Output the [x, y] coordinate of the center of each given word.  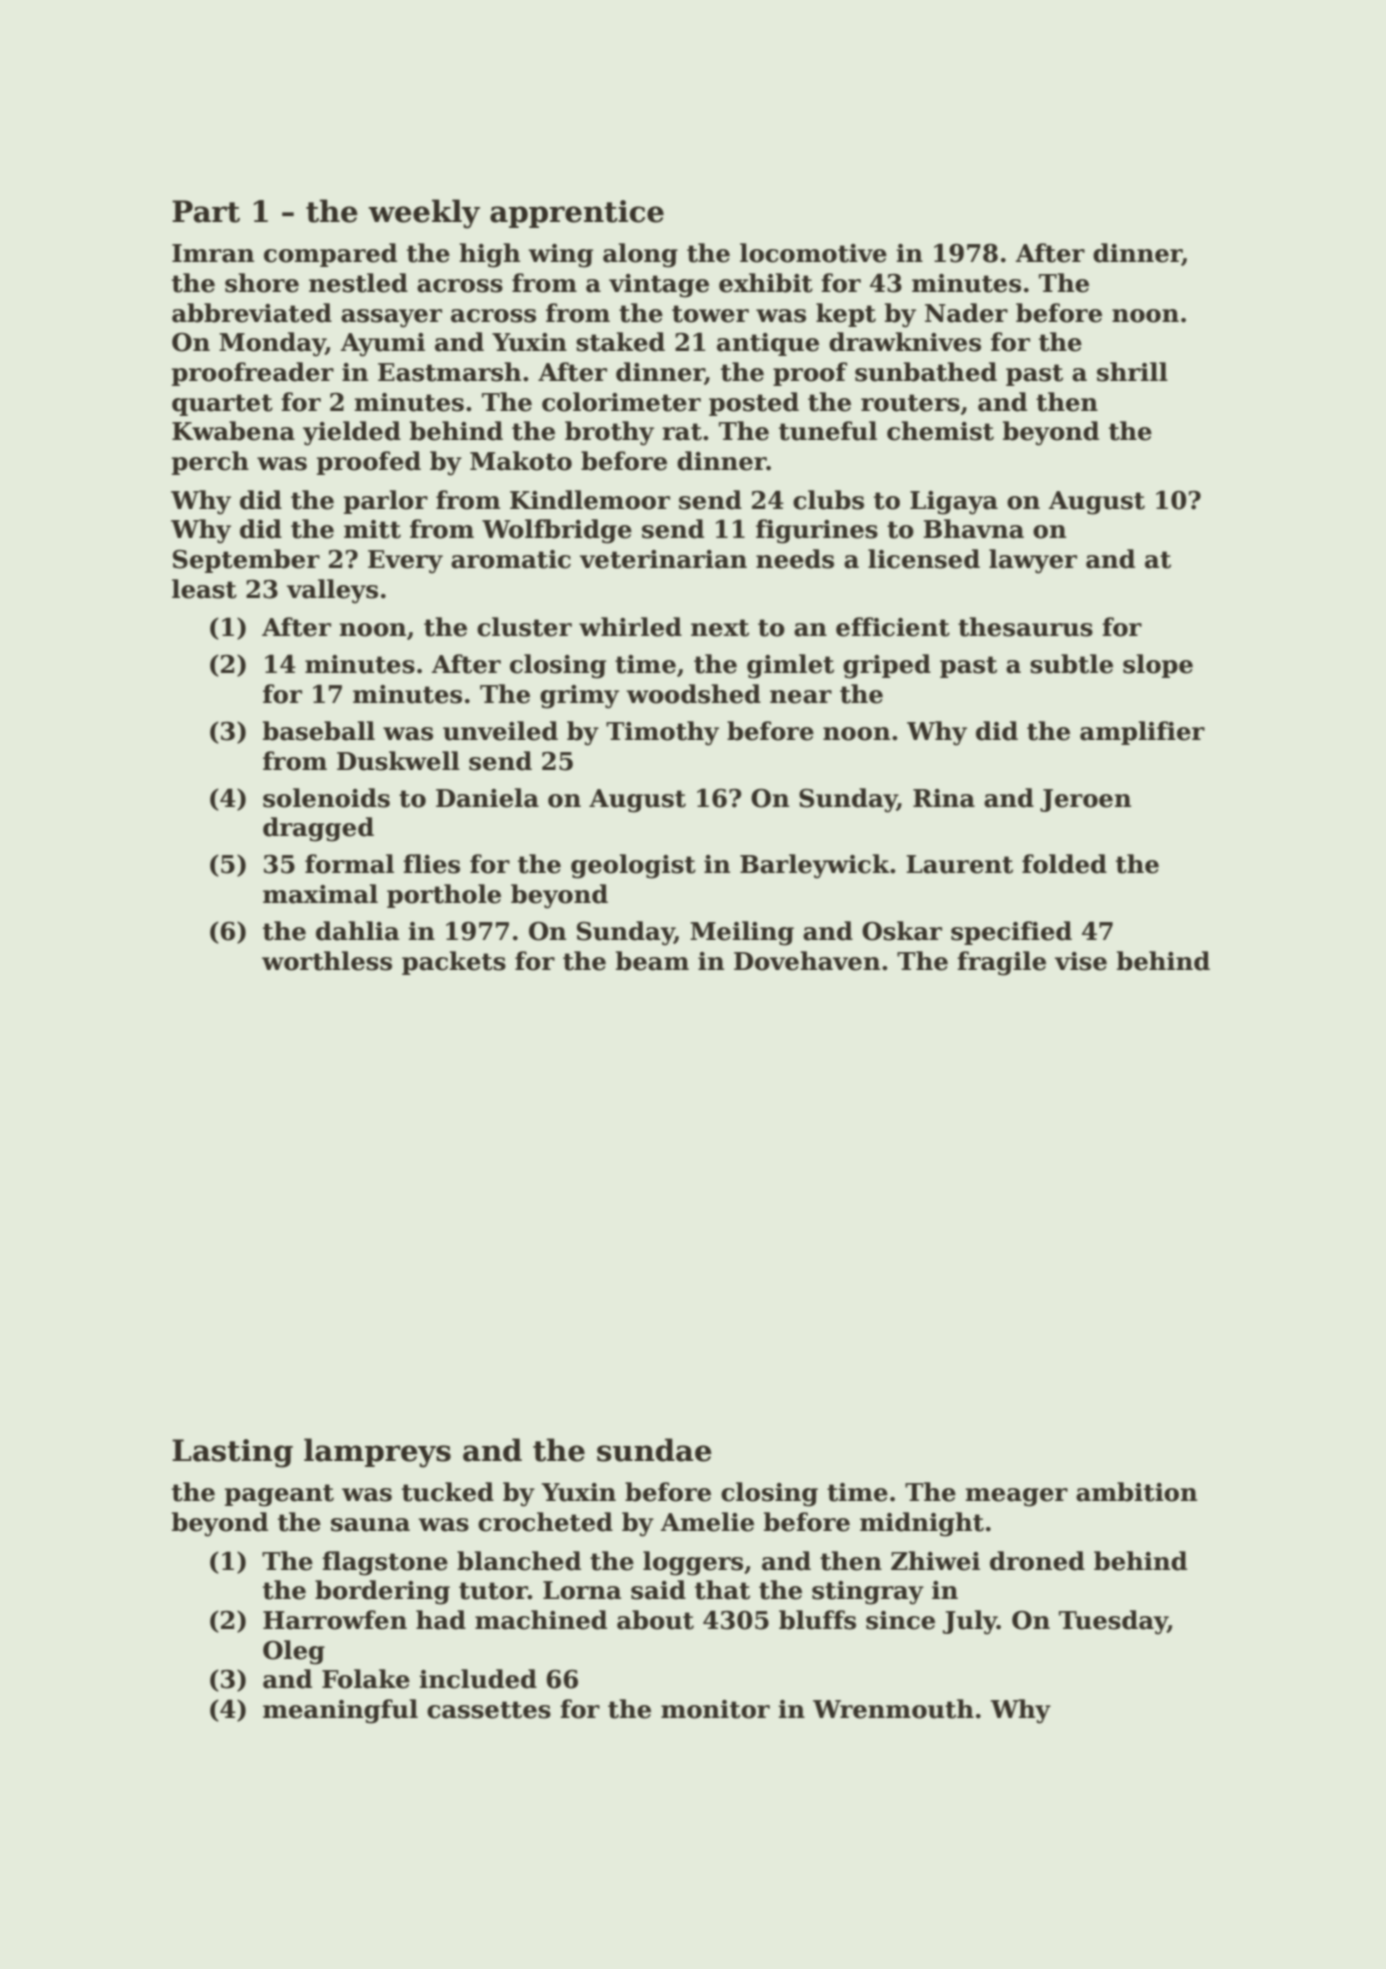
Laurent [959, 864]
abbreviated [252, 313]
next [720, 628]
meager [1016, 1497]
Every [405, 562]
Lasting [232, 1453]
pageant [279, 1495]
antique [768, 344]
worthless [327, 961]
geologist [633, 866]
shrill [1132, 372]
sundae [654, 1450]
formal [349, 864]
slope [1158, 666]
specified [1011, 933]
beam [652, 961]
